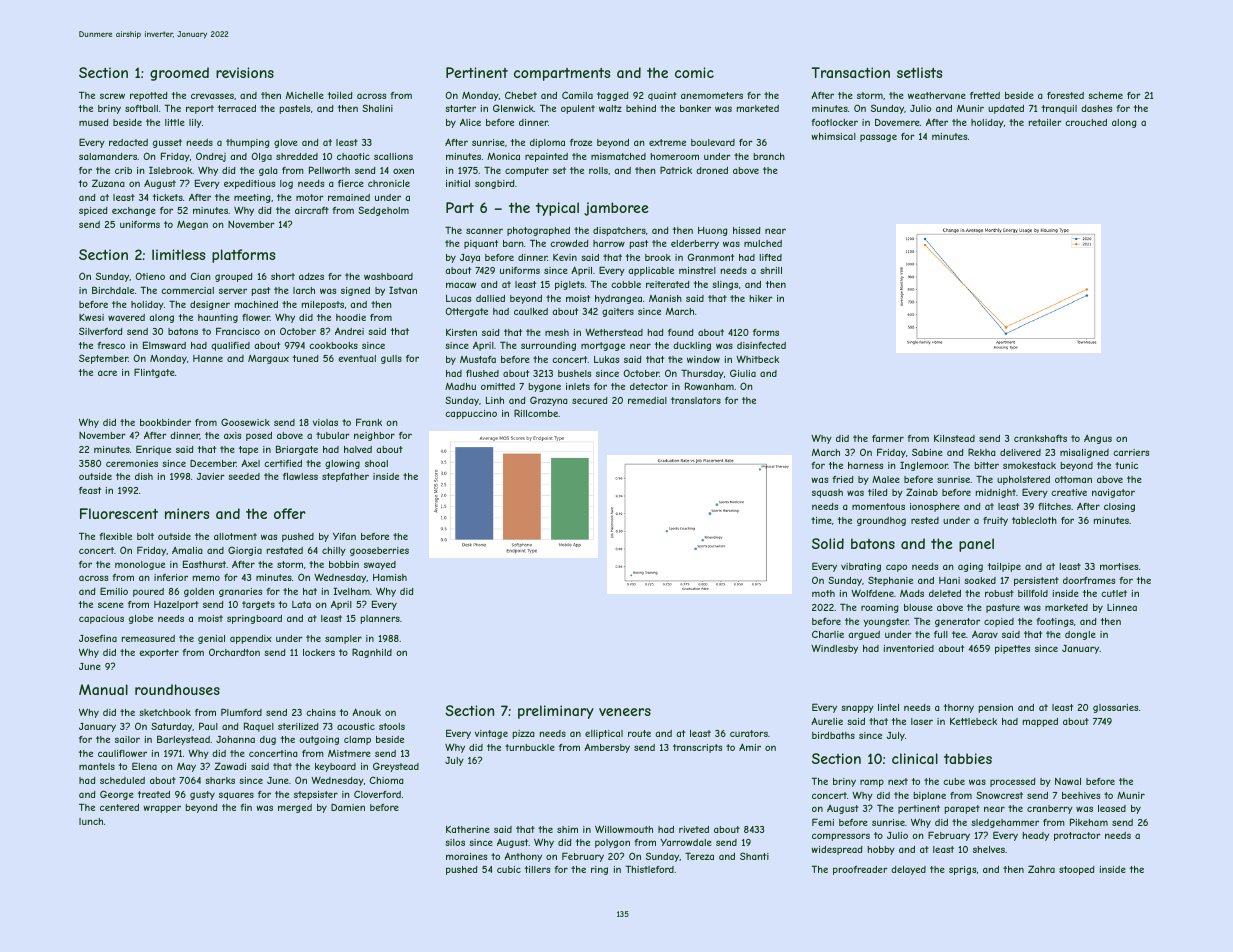 The height and width of the screenshot is (952, 1233). What do you see at coordinates (888, 438) in the screenshot?
I see `farmer` at bounding box center [888, 438].
